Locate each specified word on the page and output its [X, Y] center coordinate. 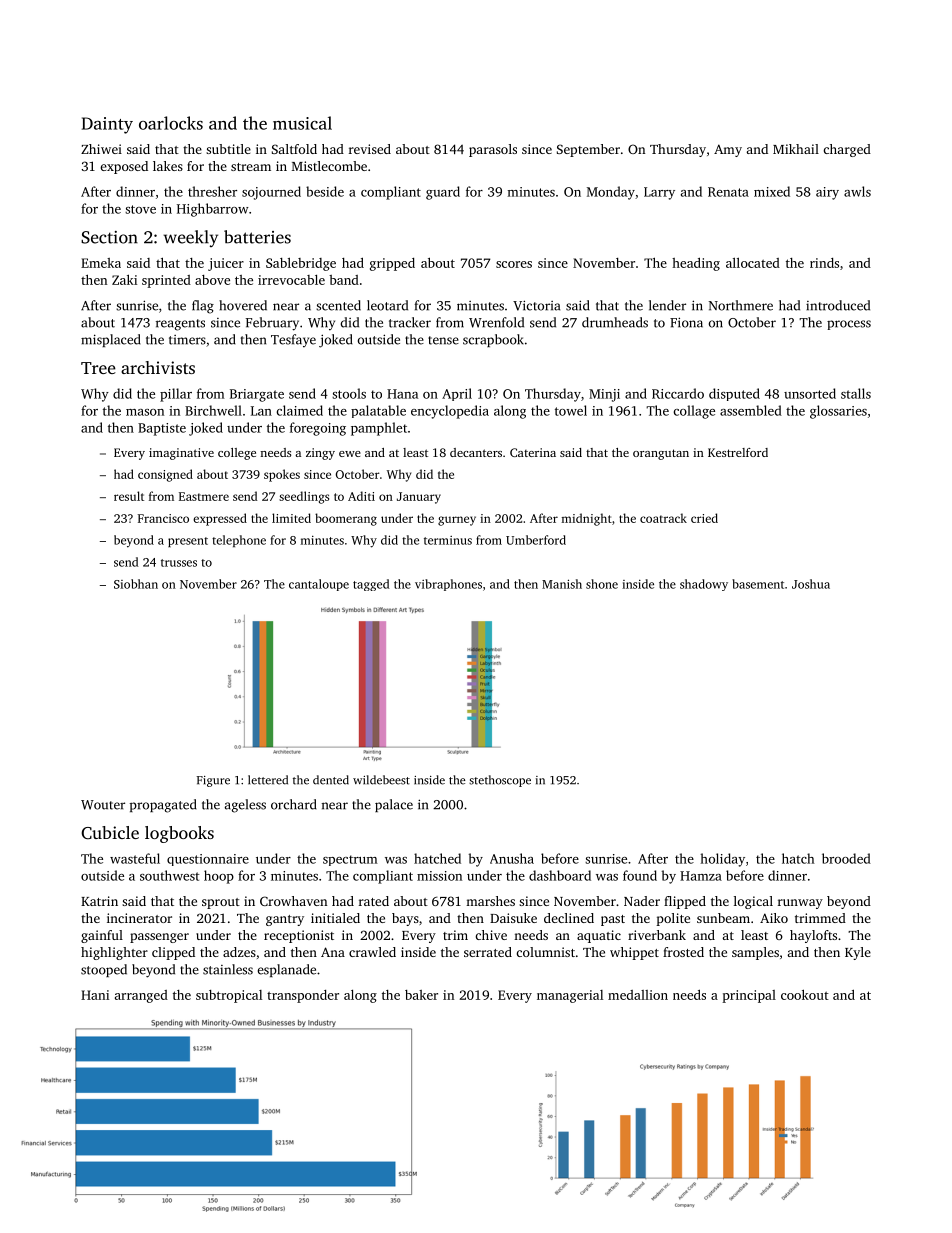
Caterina [533, 452]
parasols [493, 150]
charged [847, 150]
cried [704, 518]
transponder [303, 996]
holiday [723, 860]
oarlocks [171, 123]
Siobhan [136, 584]
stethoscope [500, 781]
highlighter [114, 953]
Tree [98, 368]
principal [749, 996]
